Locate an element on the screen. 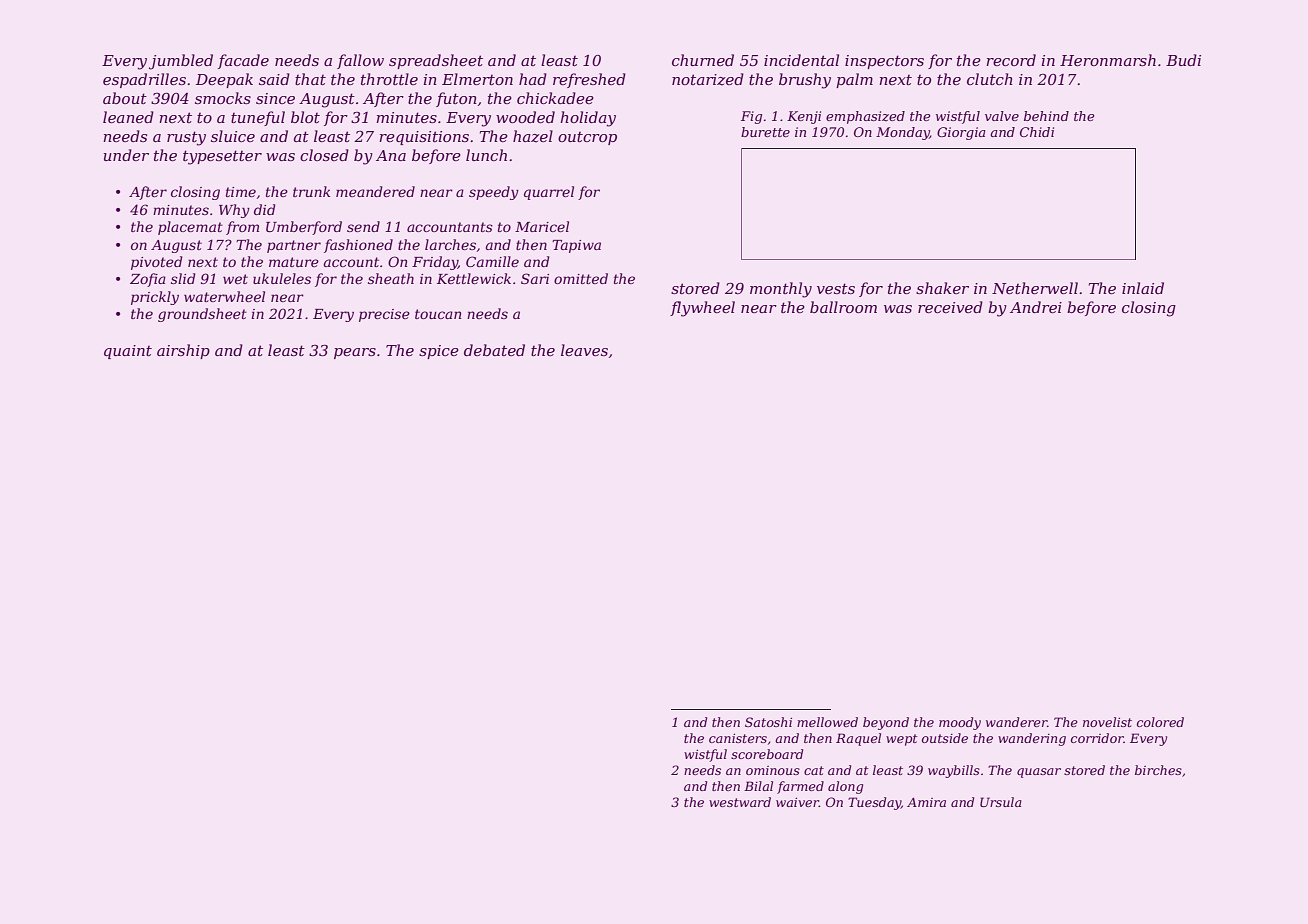  Heronmarsh is located at coordinates (1108, 60).
